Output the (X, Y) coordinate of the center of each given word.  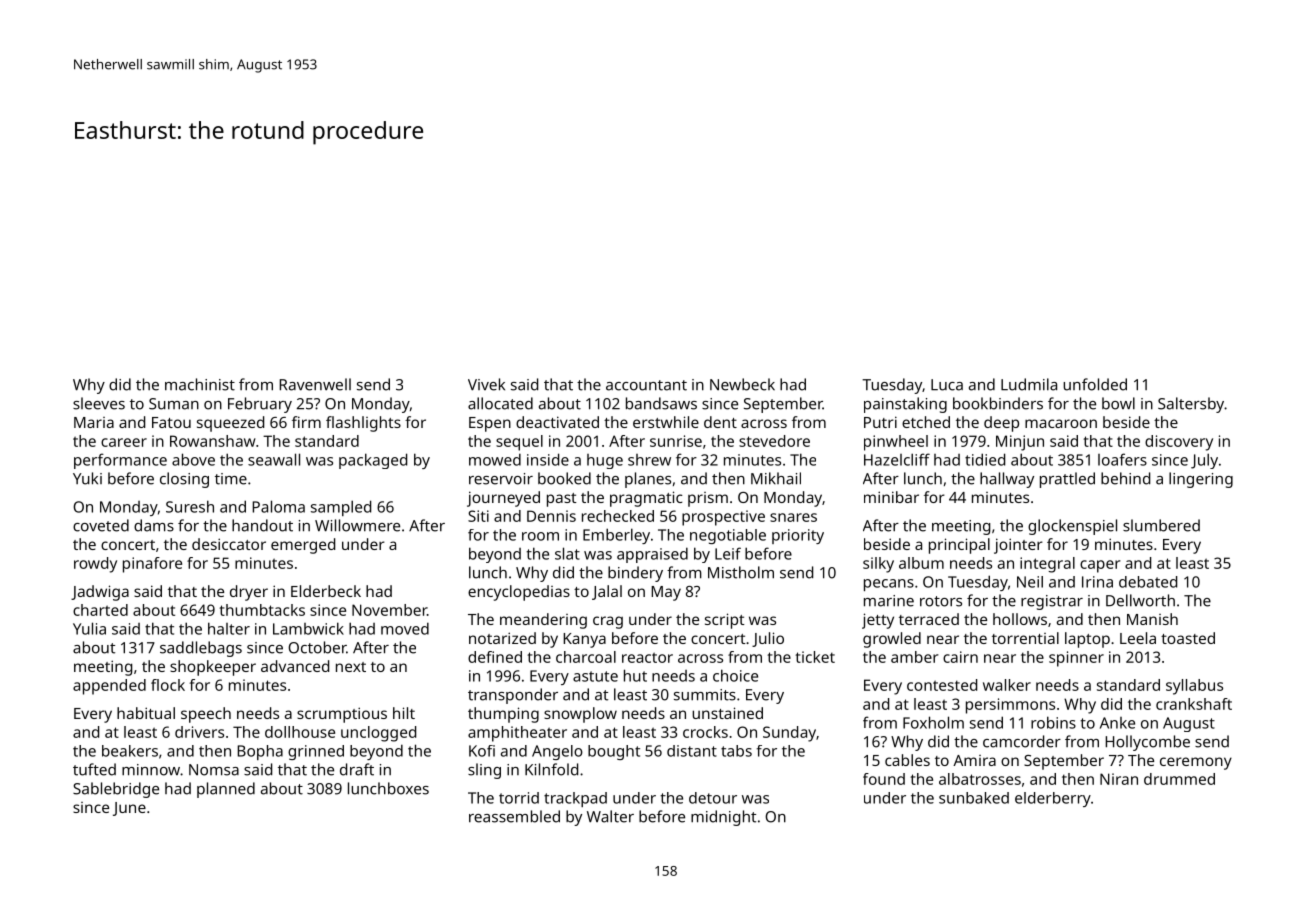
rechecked (618, 516)
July (1204, 461)
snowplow (580, 715)
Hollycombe (1147, 743)
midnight (723, 818)
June (129, 809)
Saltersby (1191, 405)
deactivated (557, 422)
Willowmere (357, 525)
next (351, 667)
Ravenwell (315, 384)
